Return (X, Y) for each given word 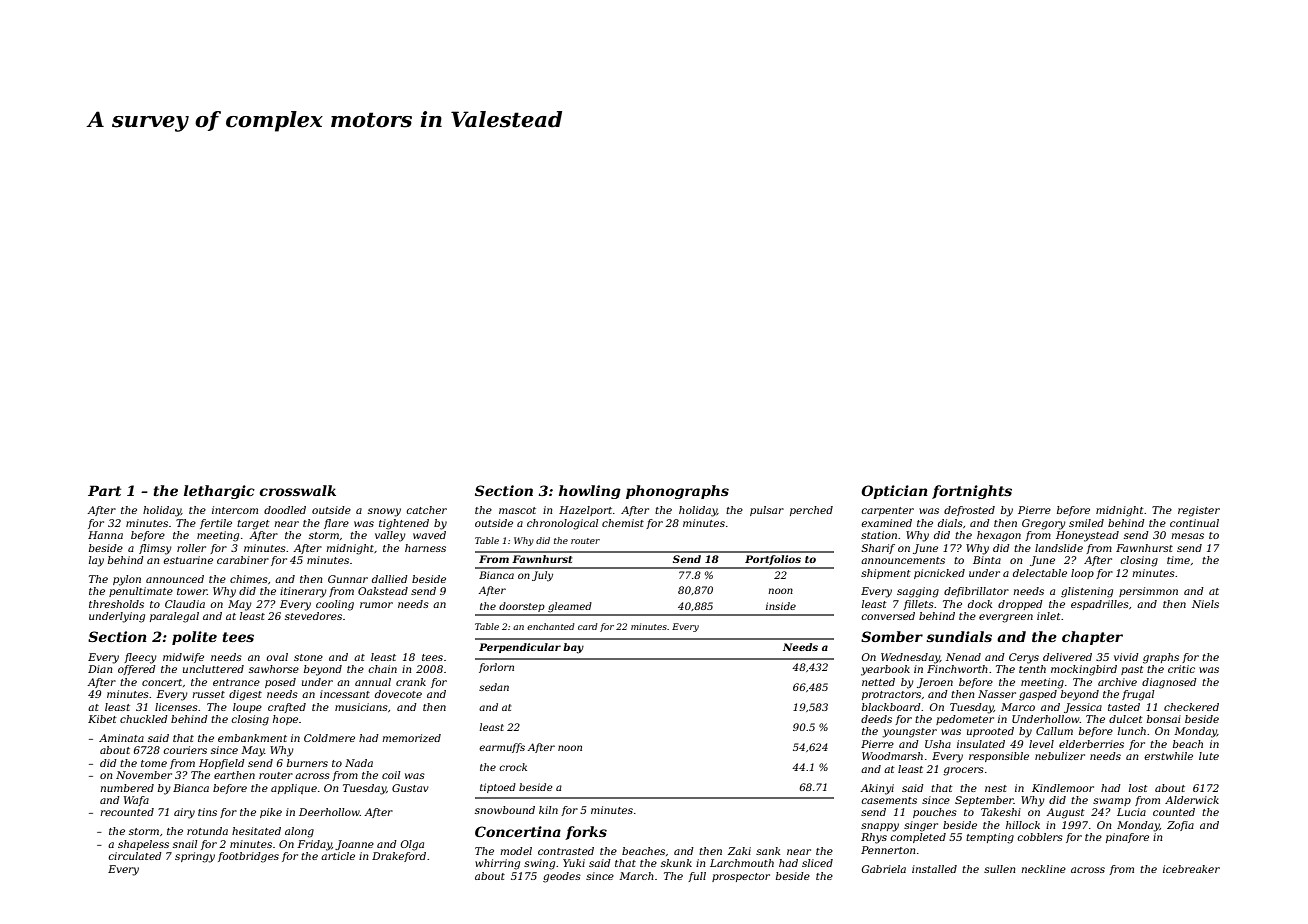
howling (590, 492)
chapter (1092, 638)
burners (307, 763)
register (1199, 511)
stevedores (313, 616)
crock (513, 767)
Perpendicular (520, 648)
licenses (176, 707)
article (338, 856)
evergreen (1006, 618)
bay (573, 648)
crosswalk (297, 490)
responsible (999, 757)
